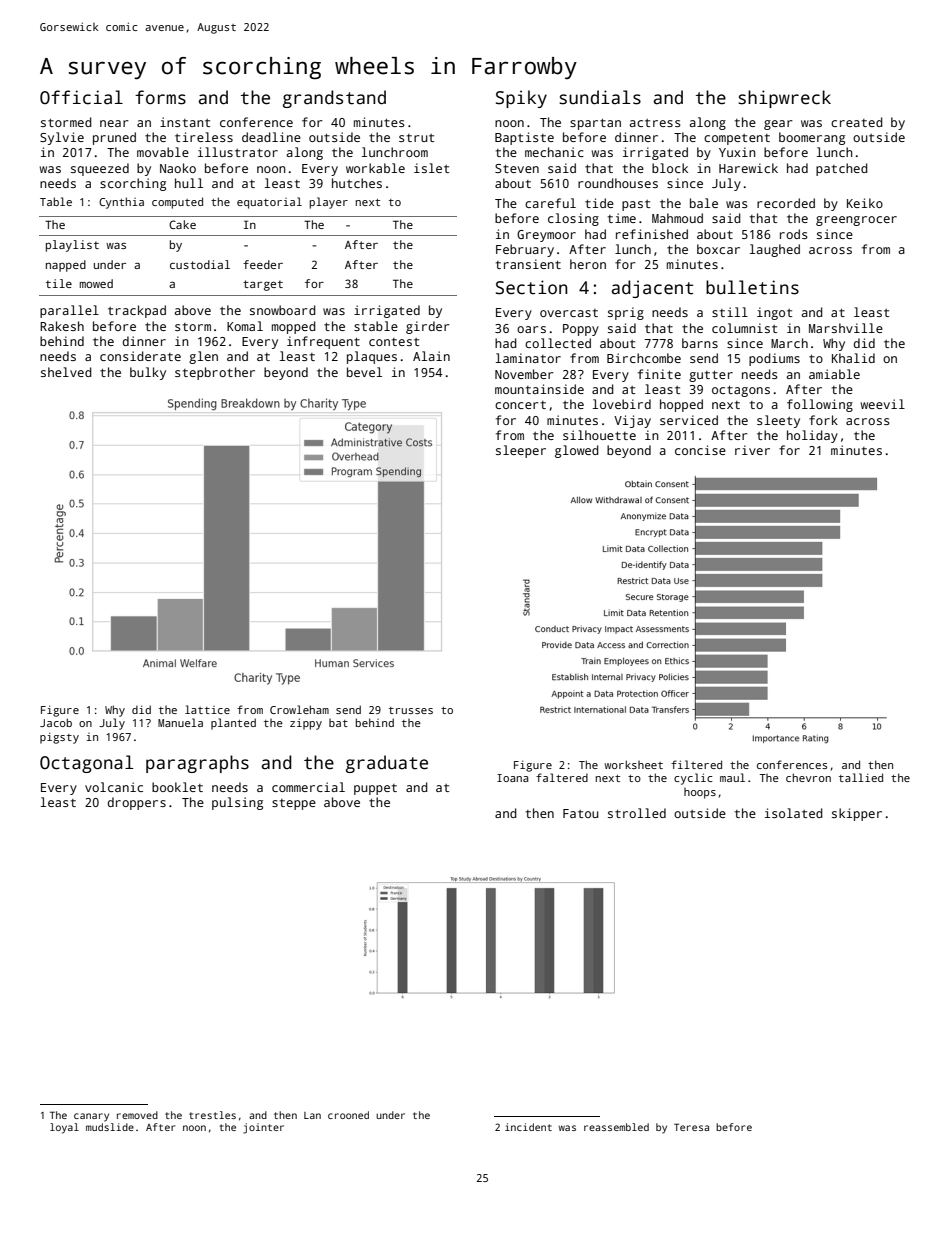 The height and width of the image is (1233, 952). Describe the element at coordinates (294, 804) in the image. I see `steppe` at that location.
